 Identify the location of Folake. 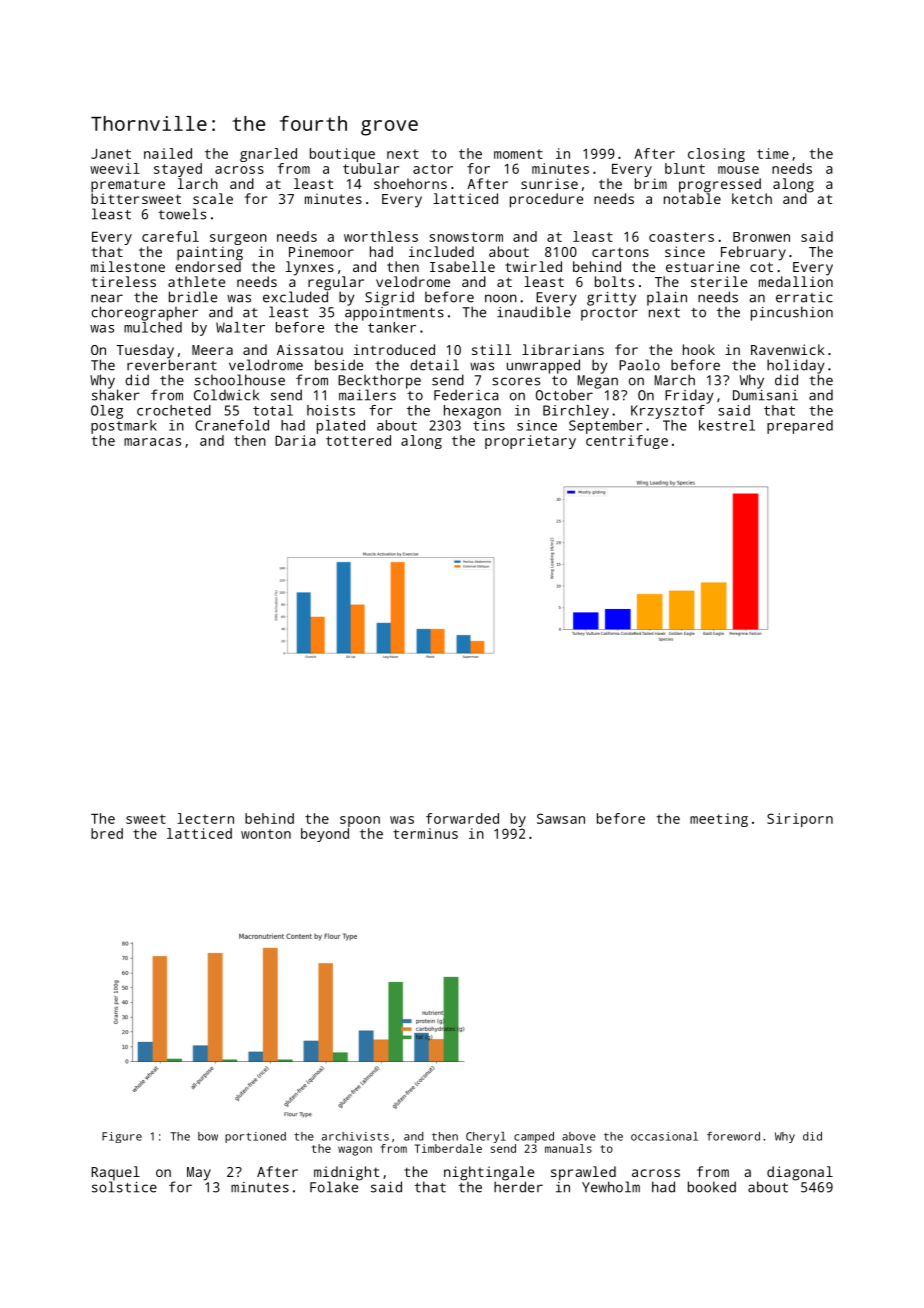
(334, 1187).
